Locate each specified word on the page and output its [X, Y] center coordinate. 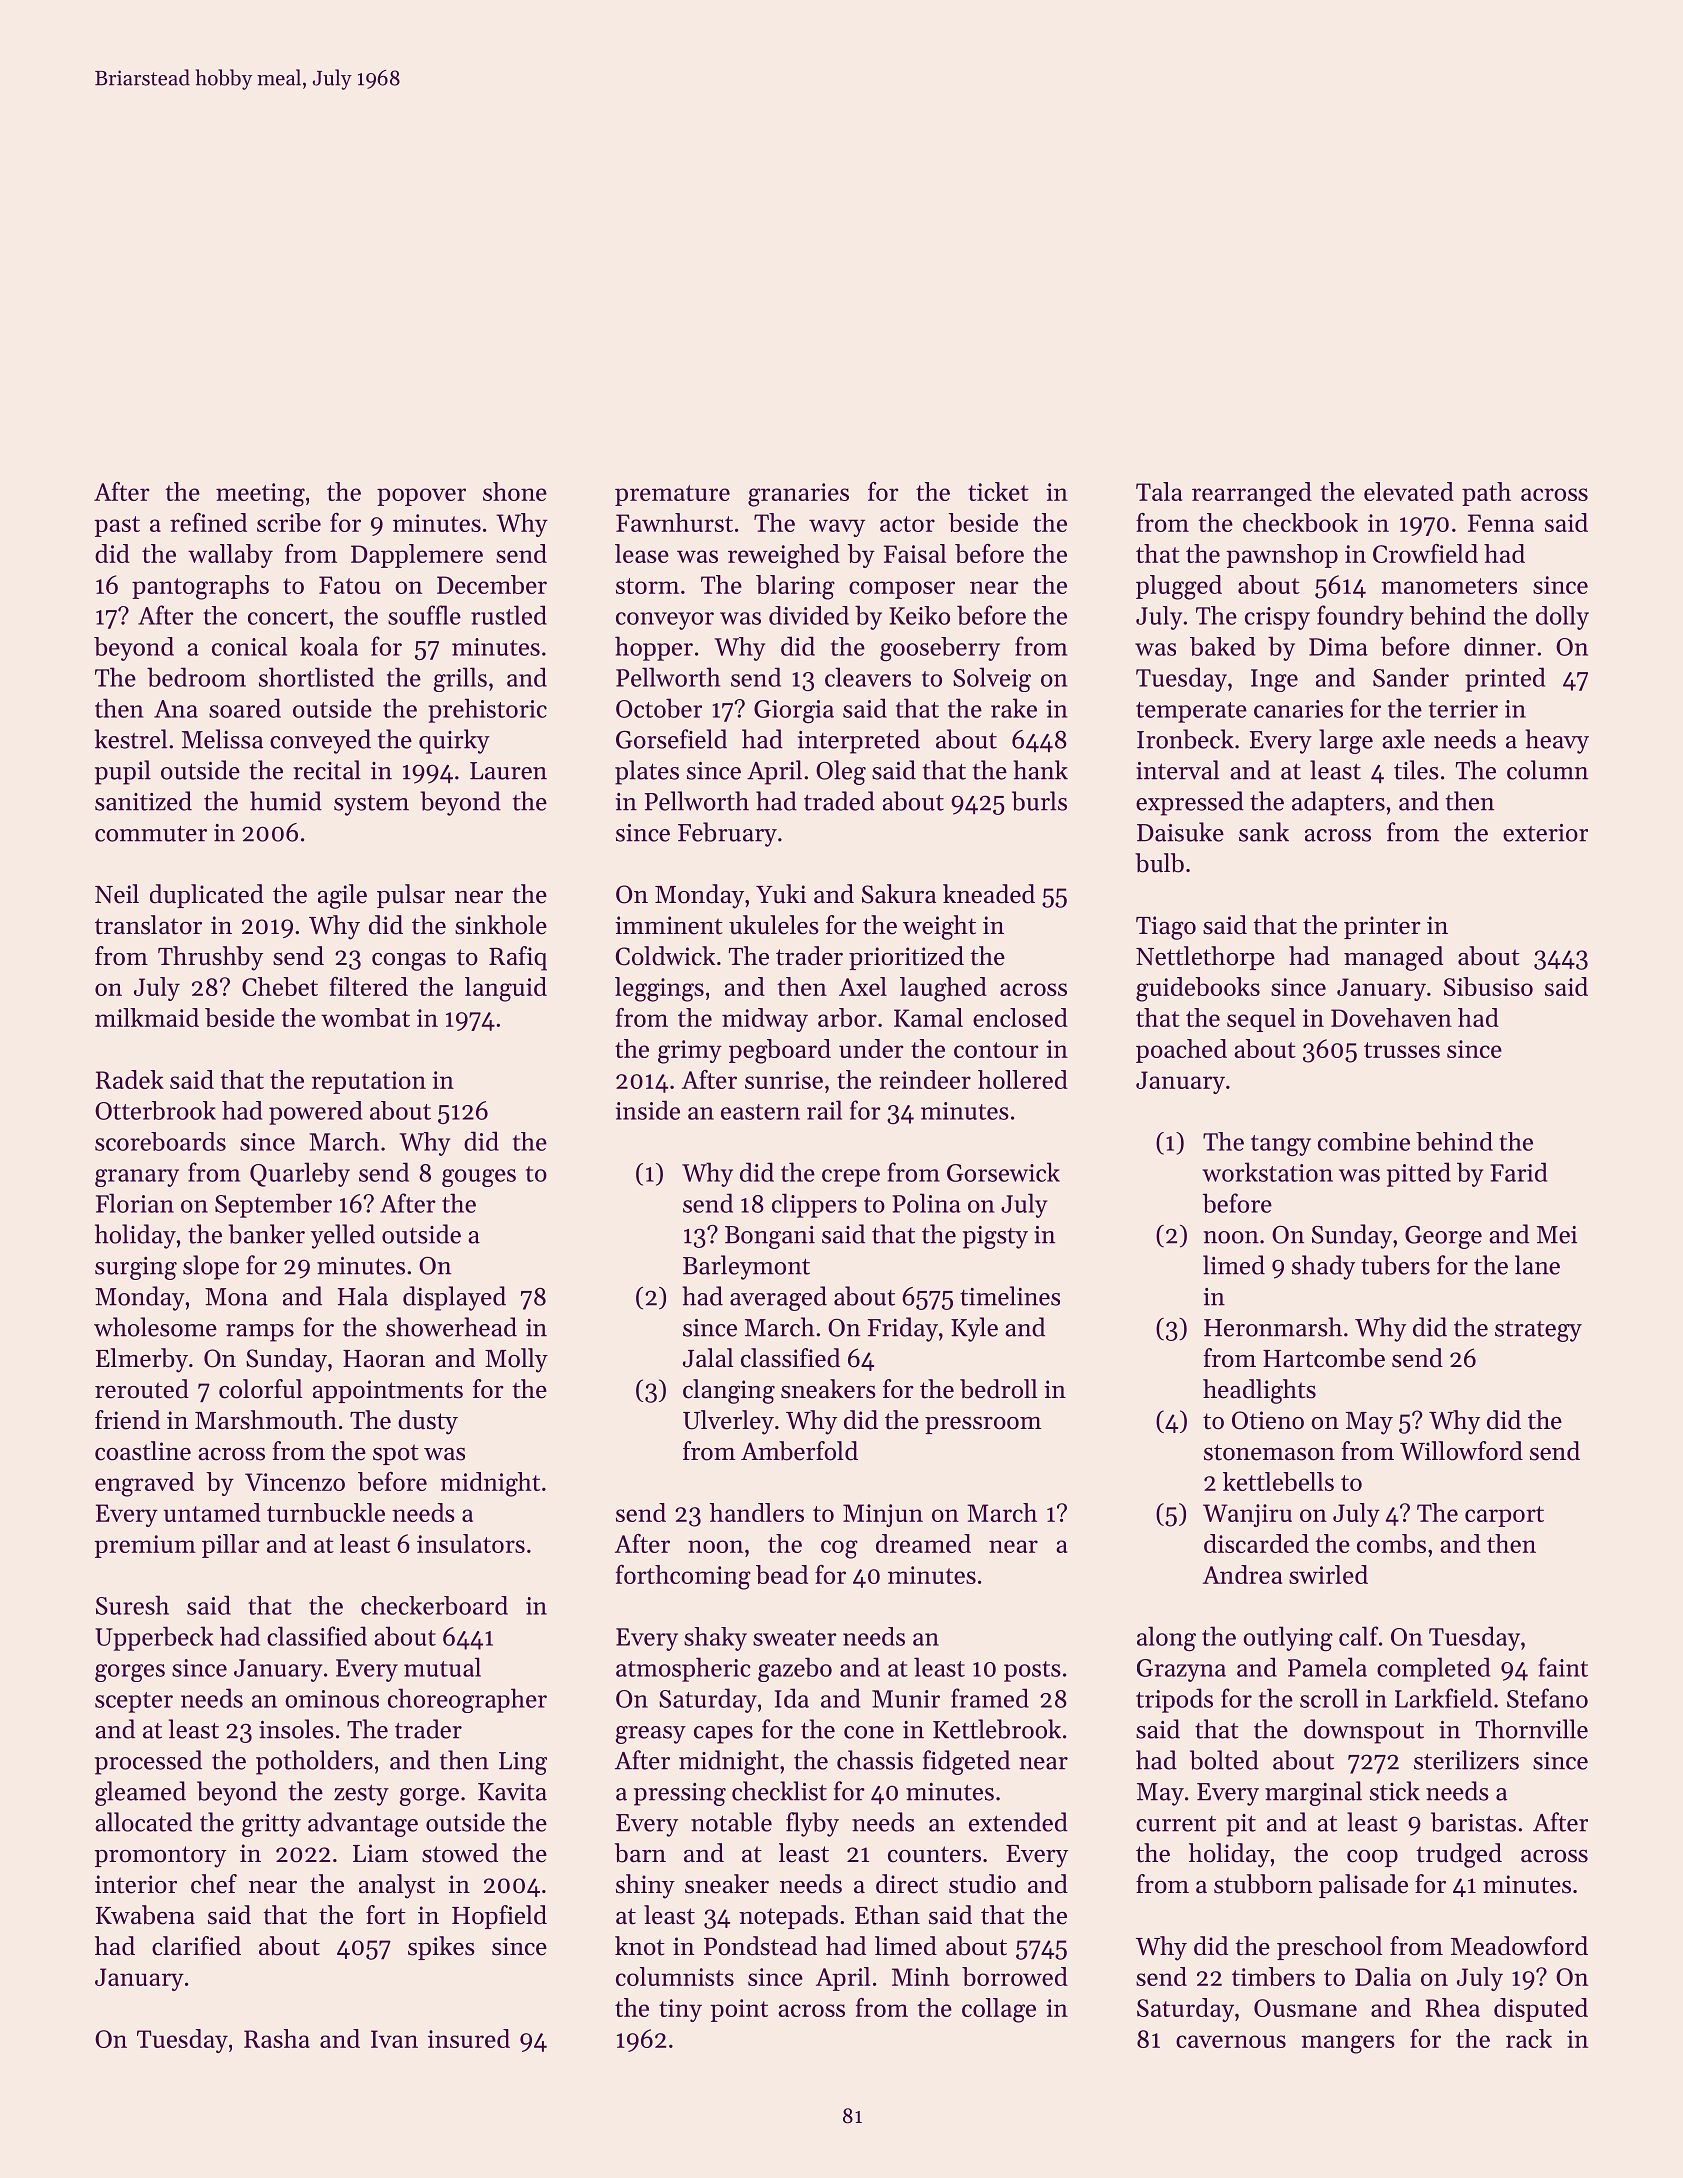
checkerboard [434, 1605]
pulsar [411, 896]
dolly [1562, 618]
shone [515, 491]
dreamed [923, 1543]
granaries [798, 495]
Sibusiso [1488, 986]
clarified [196, 1946]
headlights [1259, 1391]
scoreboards [160, 1141]
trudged [1459, 1855]
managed [1393, 958]
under [871, 1048]
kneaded [989, 894]
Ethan [887, 1915]
